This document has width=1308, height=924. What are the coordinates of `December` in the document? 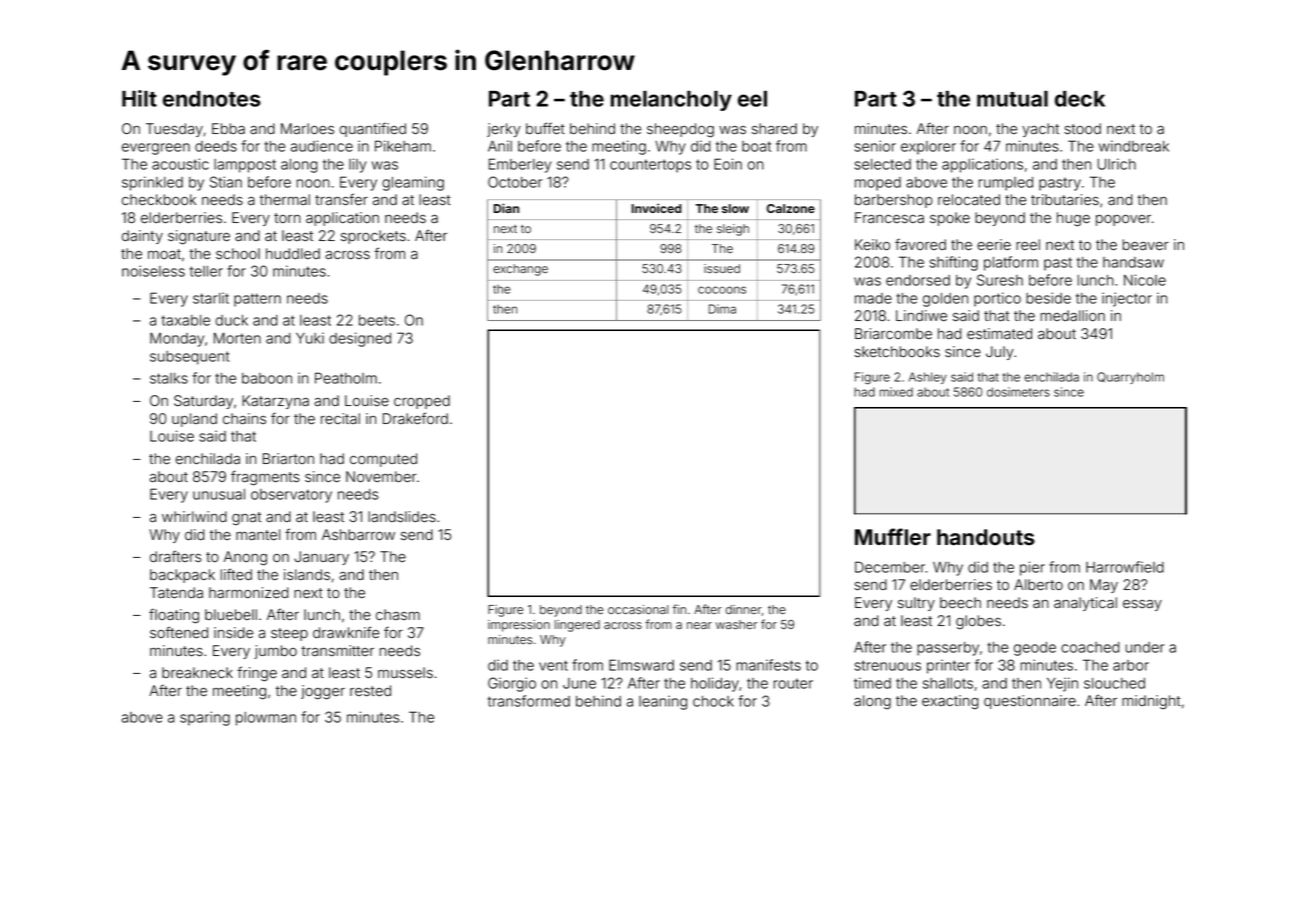 It's located at (890, 567).
